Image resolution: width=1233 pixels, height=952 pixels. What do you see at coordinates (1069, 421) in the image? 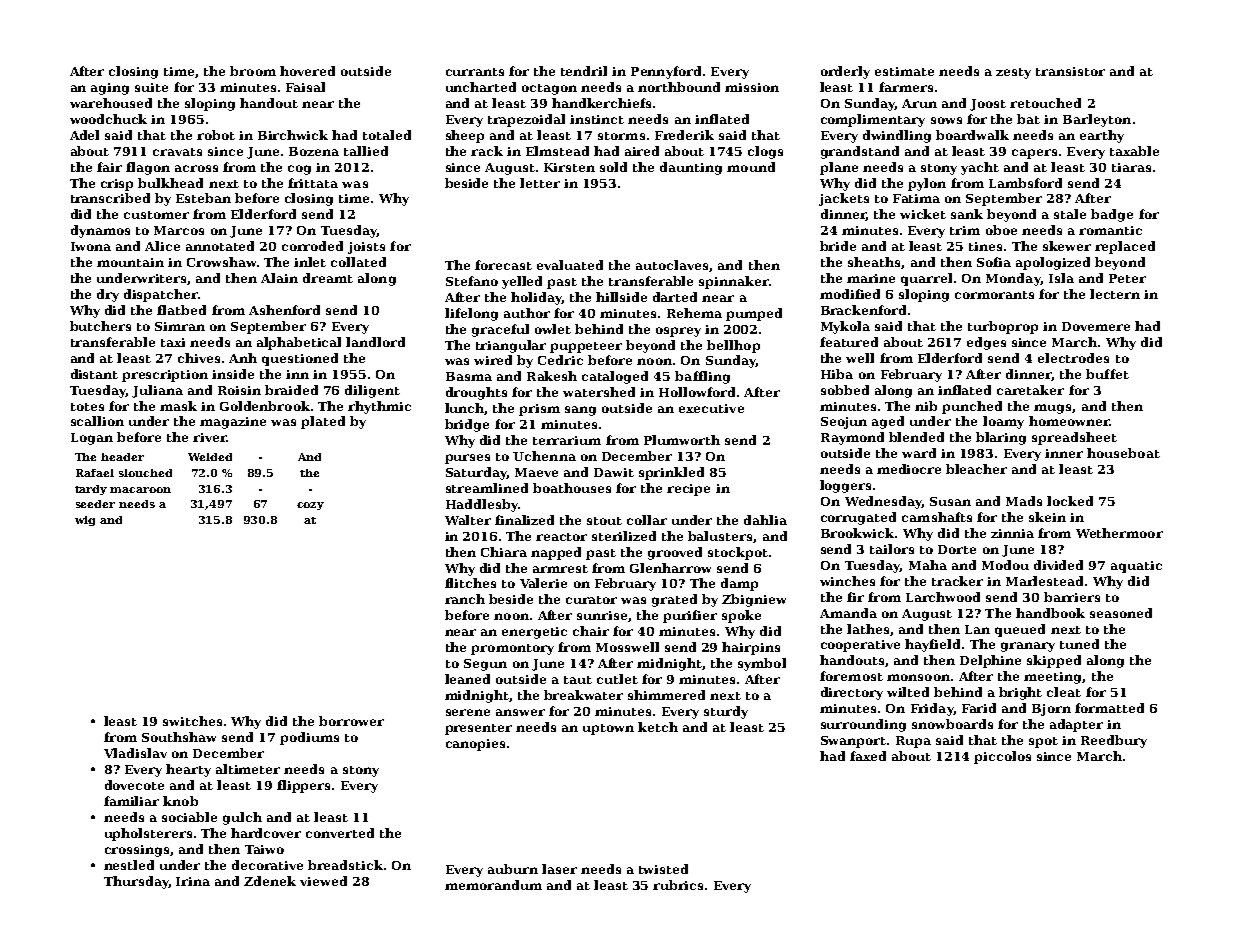
I see `homeowner` at bounding box center [1069, 421].
